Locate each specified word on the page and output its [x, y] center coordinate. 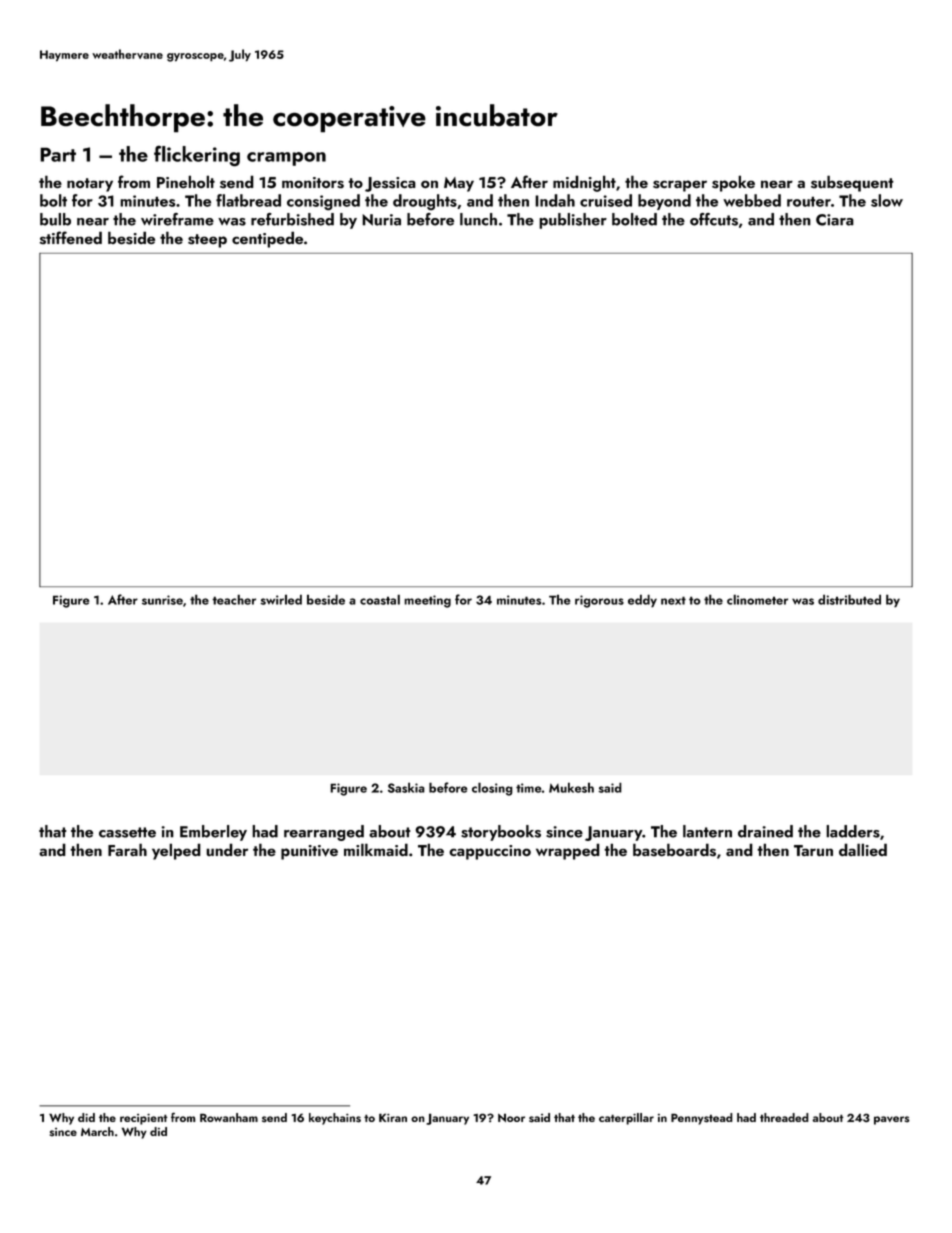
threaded [784, 1117]
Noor [511, 1118]
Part [58, 154]
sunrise [162, 600]
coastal [380, 599]
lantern [707, 831]
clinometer [757, 599]
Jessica [390, 184]
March [97, 1131]
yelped [176, 851]
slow [887, 200]
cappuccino [490, 852]
